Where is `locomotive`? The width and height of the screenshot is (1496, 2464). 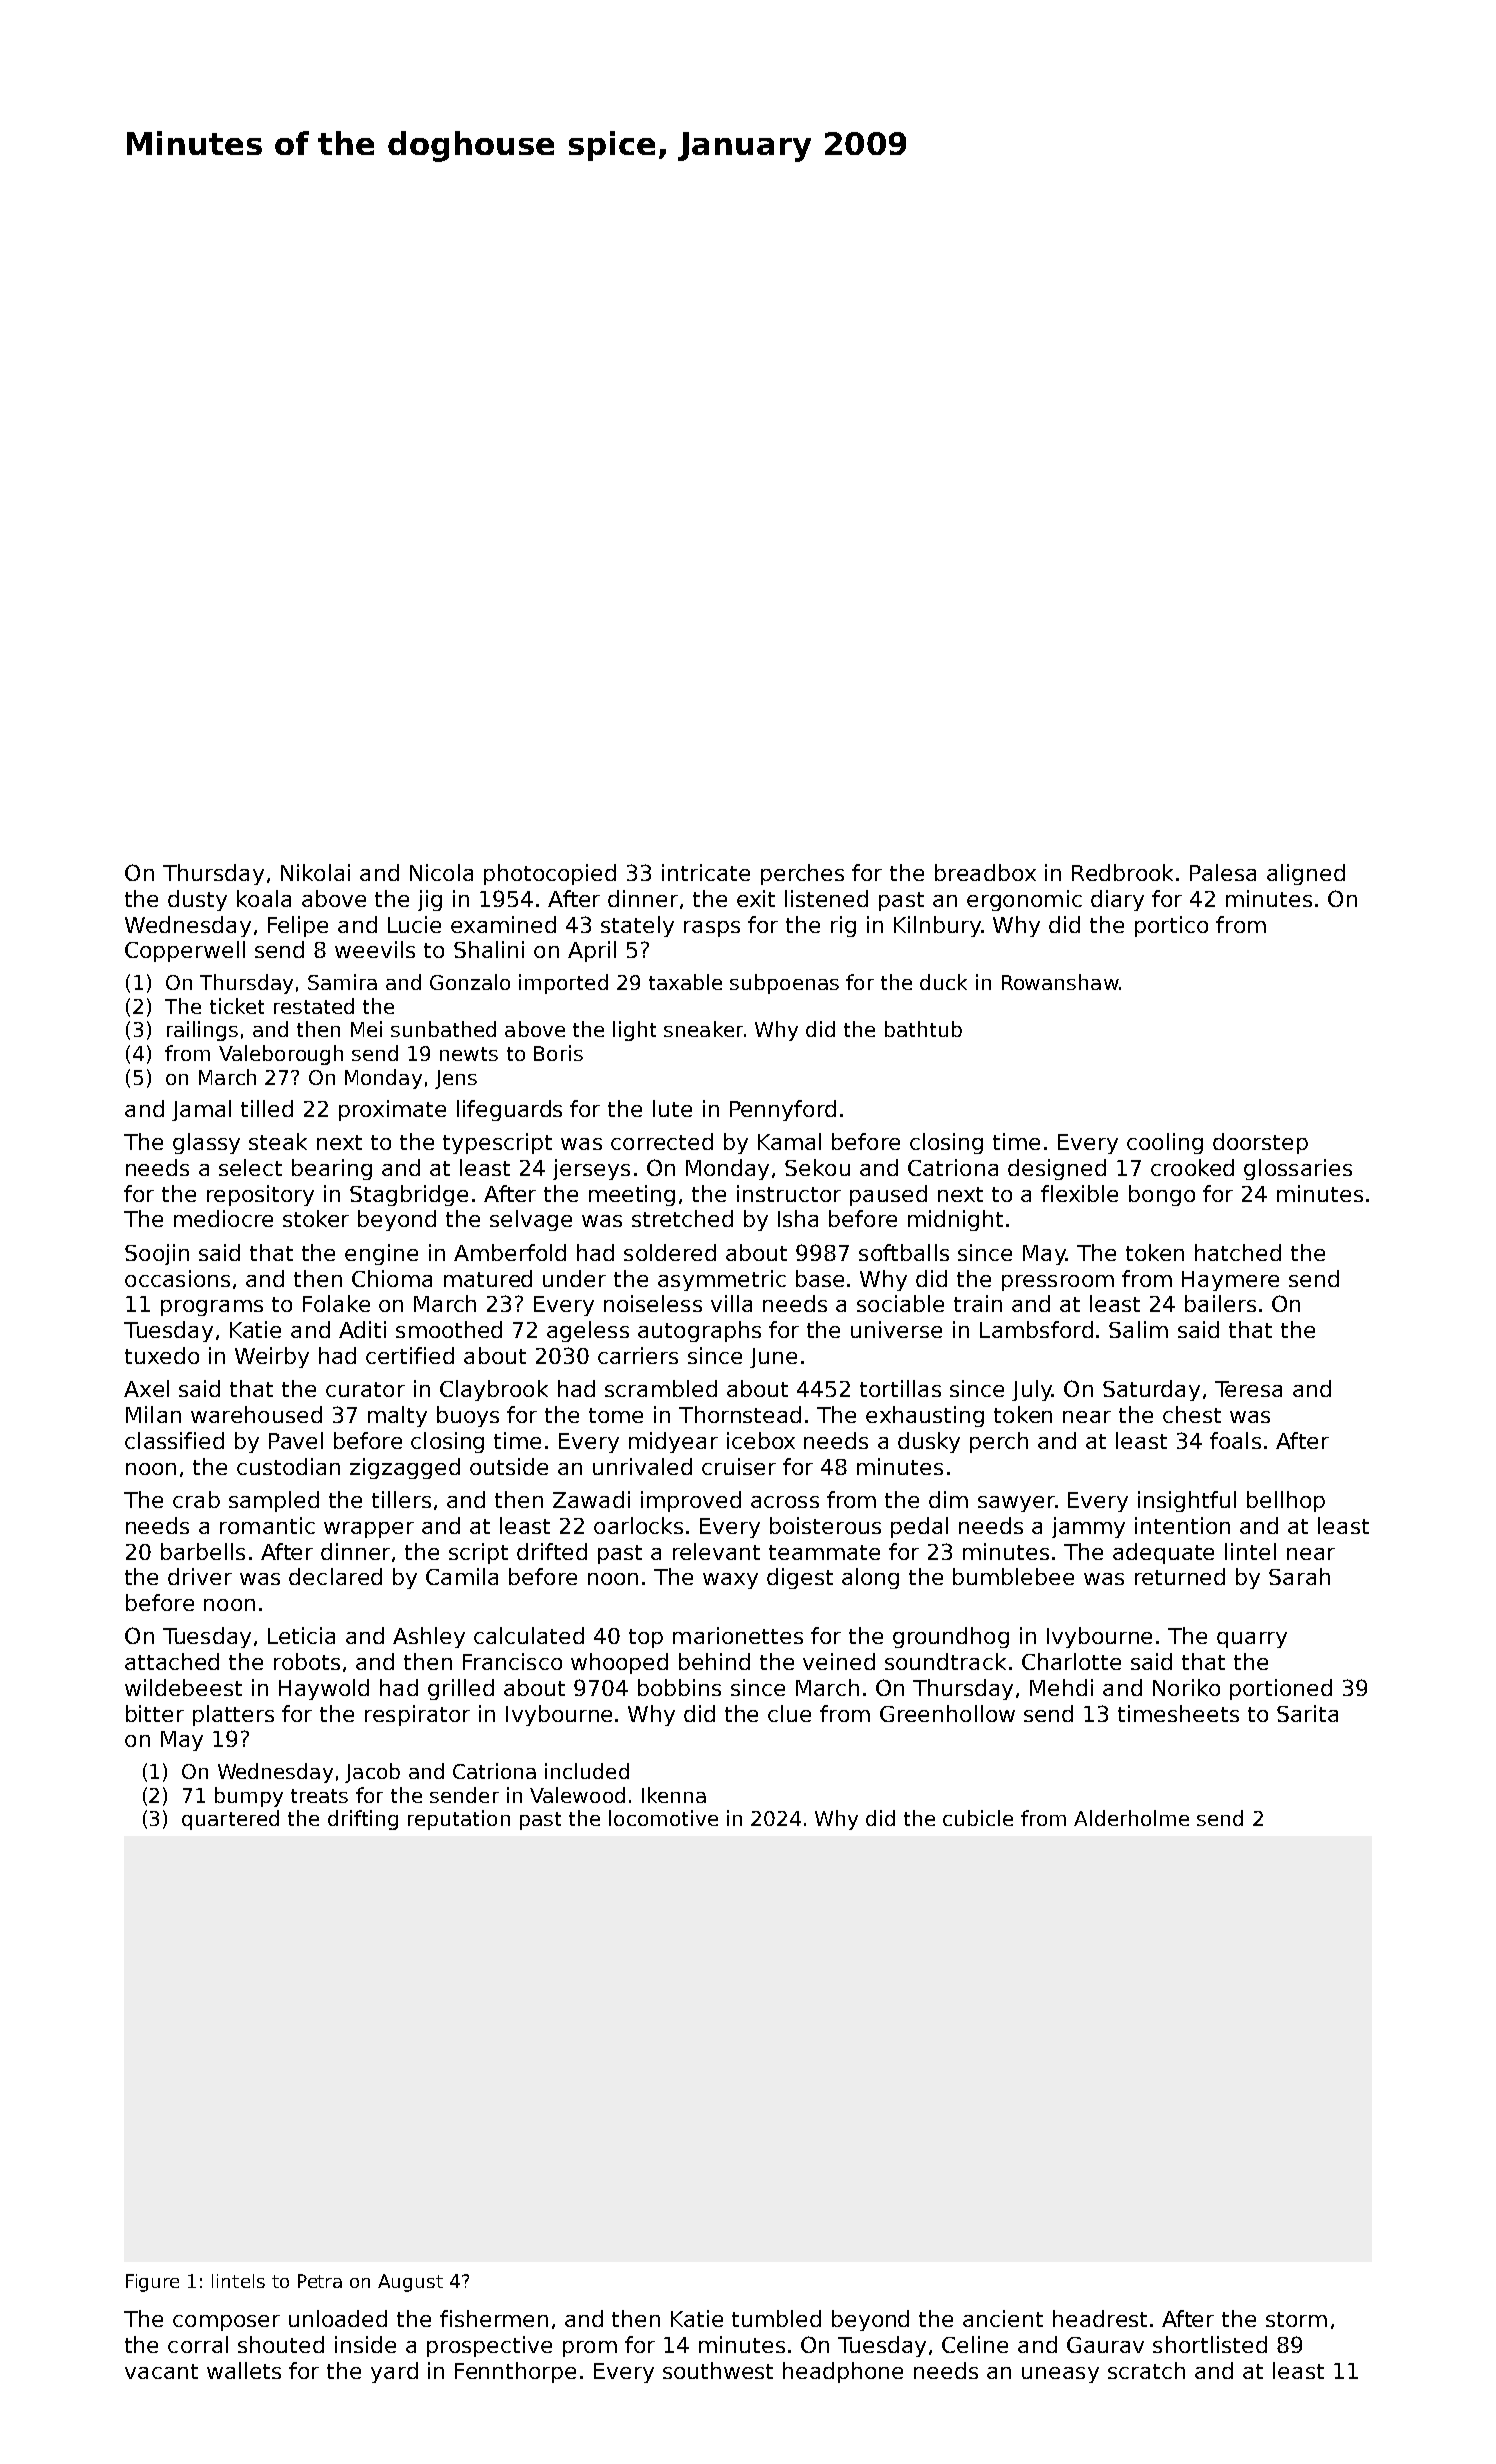
locomotive is located at coordinates (663, 1818).
